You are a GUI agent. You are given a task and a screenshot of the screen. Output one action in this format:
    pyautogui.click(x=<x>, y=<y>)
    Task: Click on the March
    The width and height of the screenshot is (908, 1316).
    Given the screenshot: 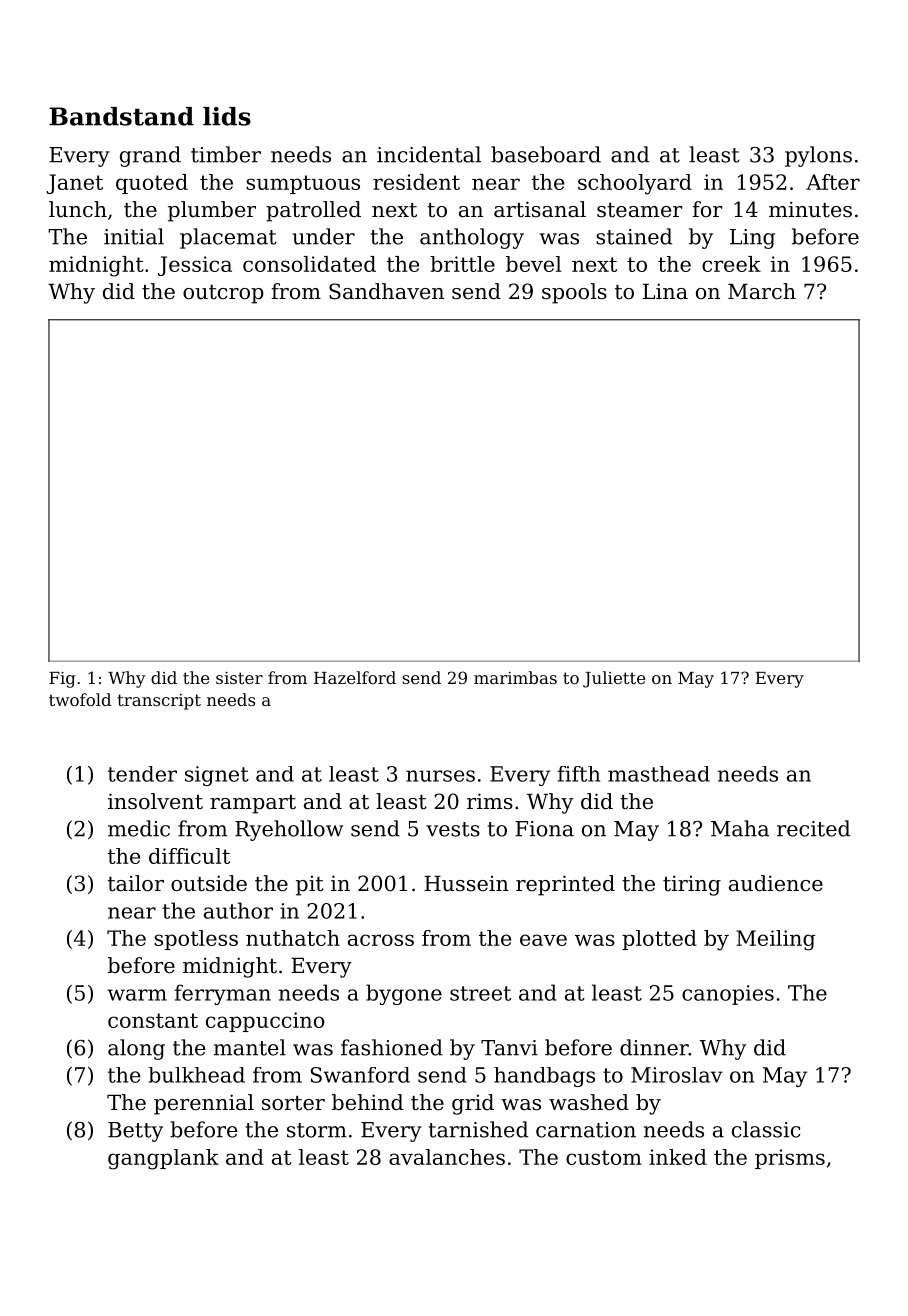 What is the action you would take?
    pyautogui.click(x=762, y=291)
